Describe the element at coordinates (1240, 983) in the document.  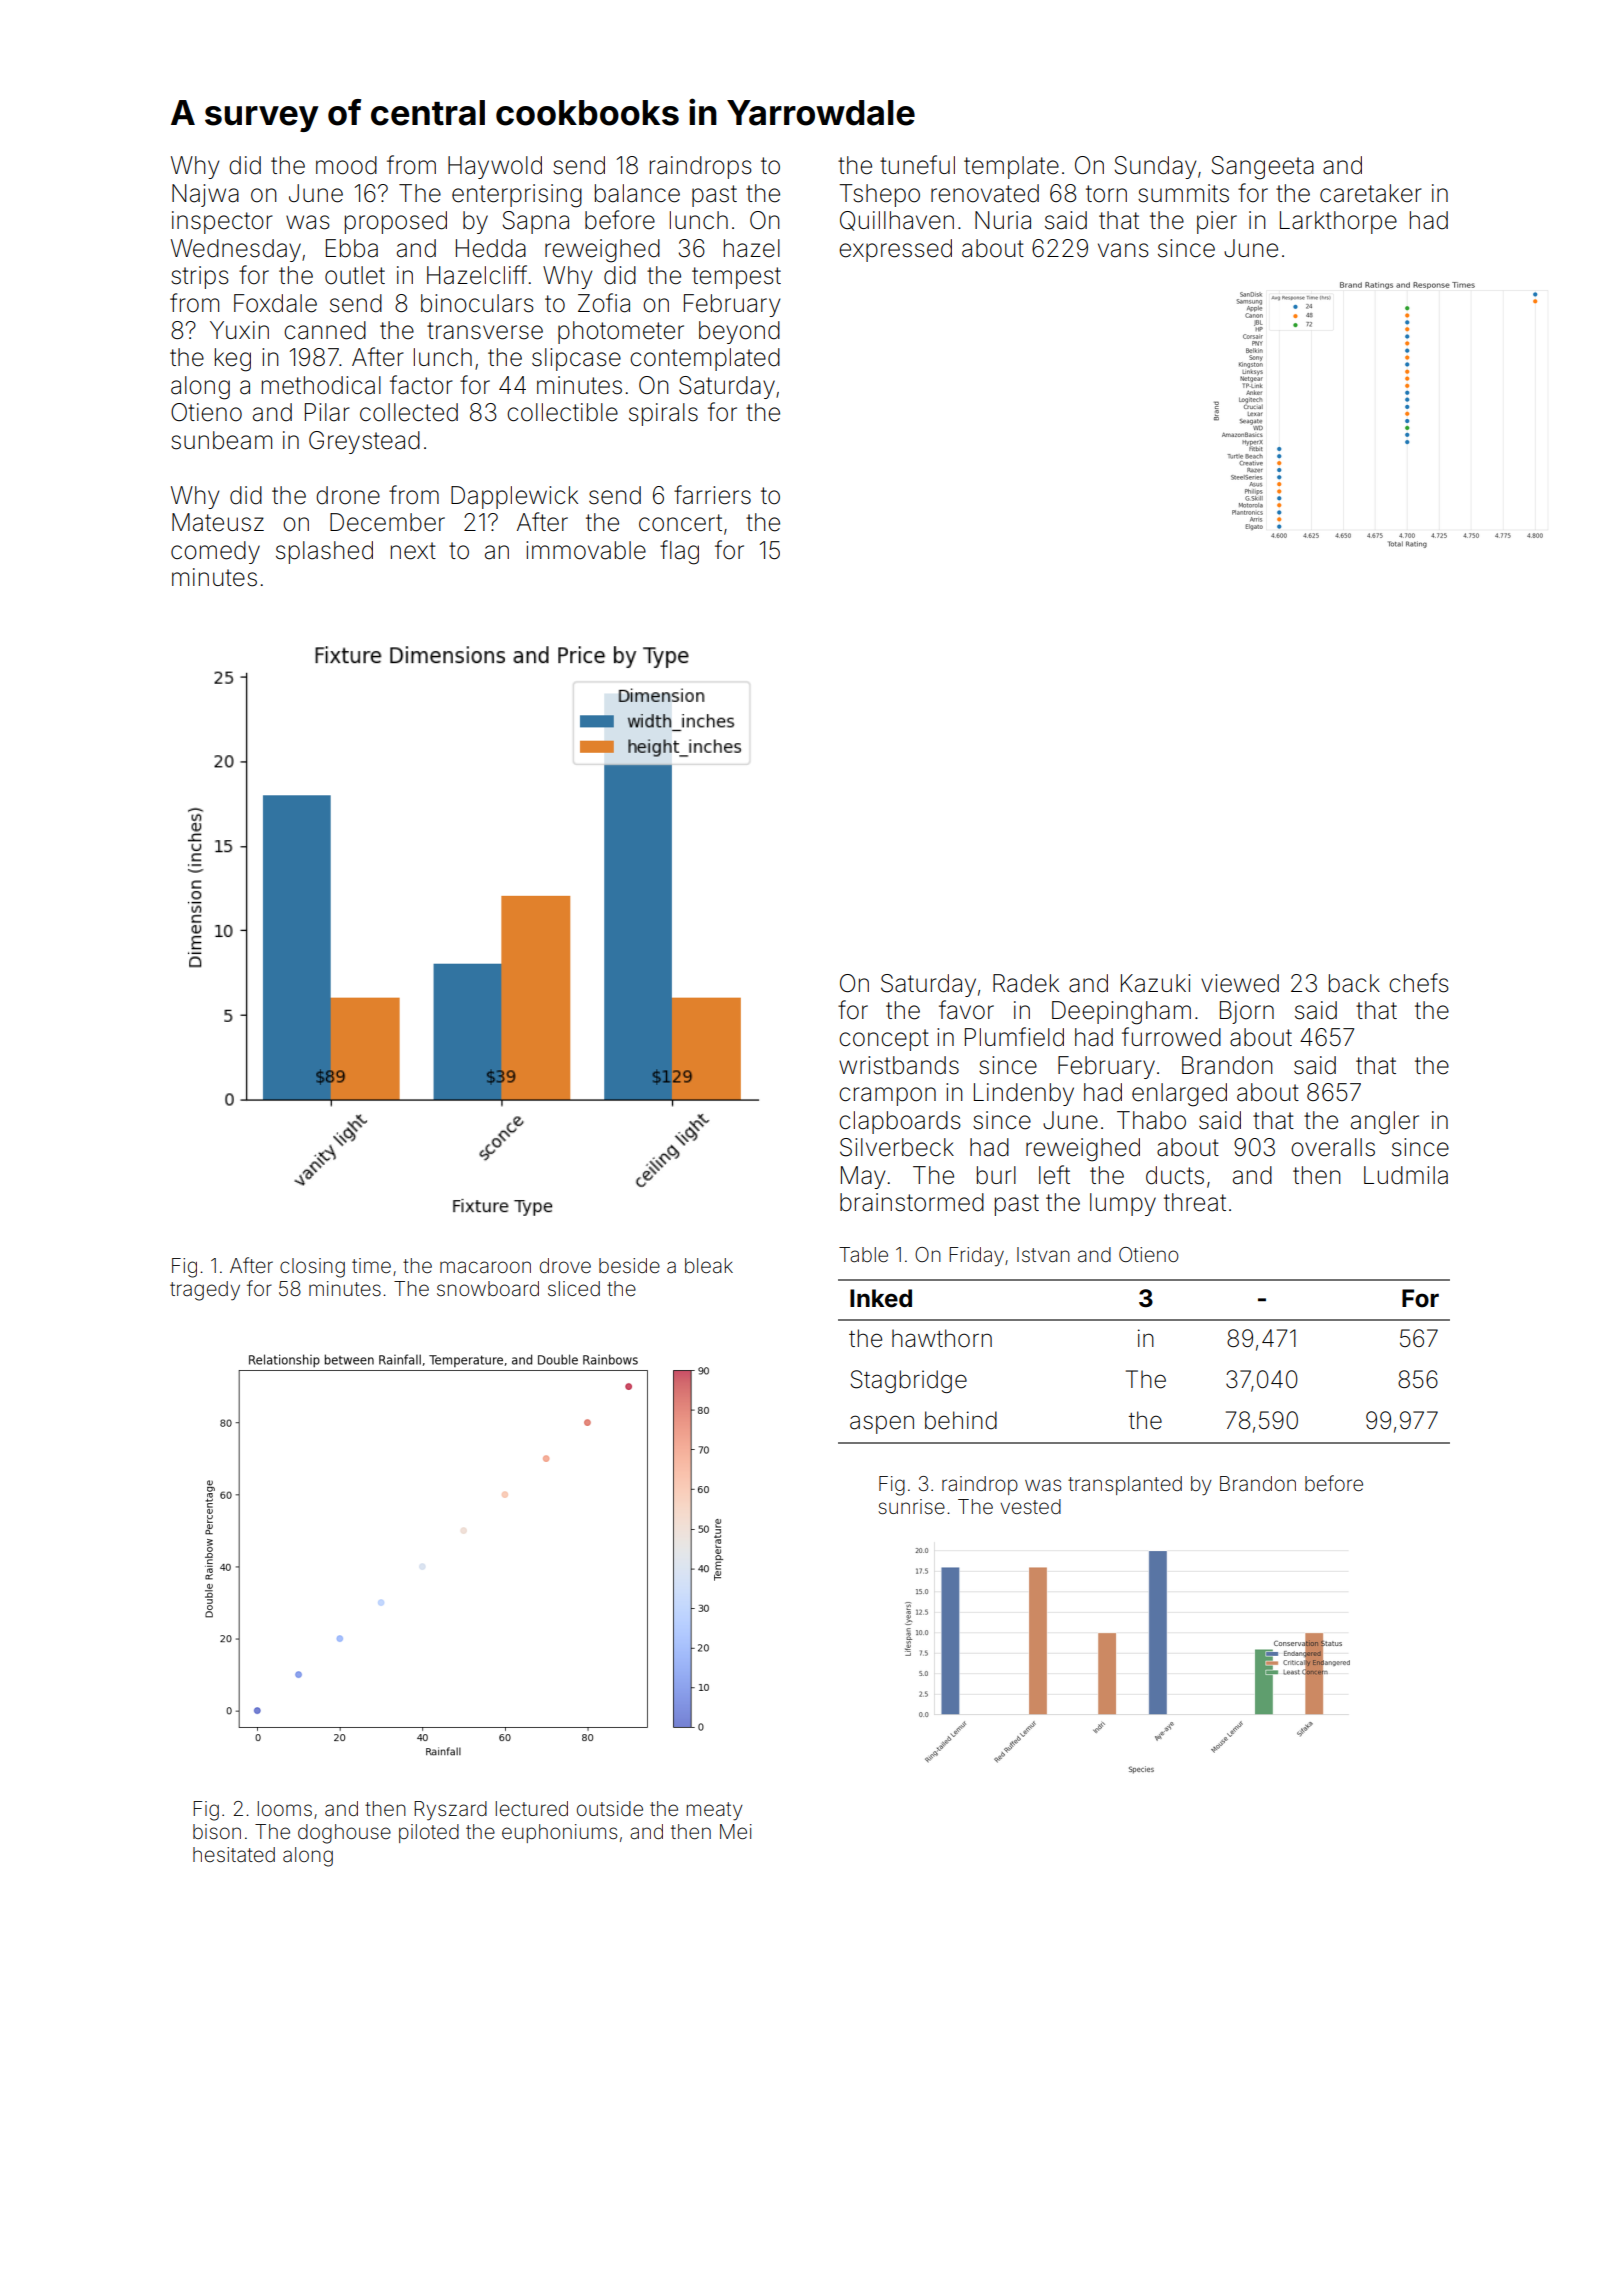
I see `viewed` at that location.
